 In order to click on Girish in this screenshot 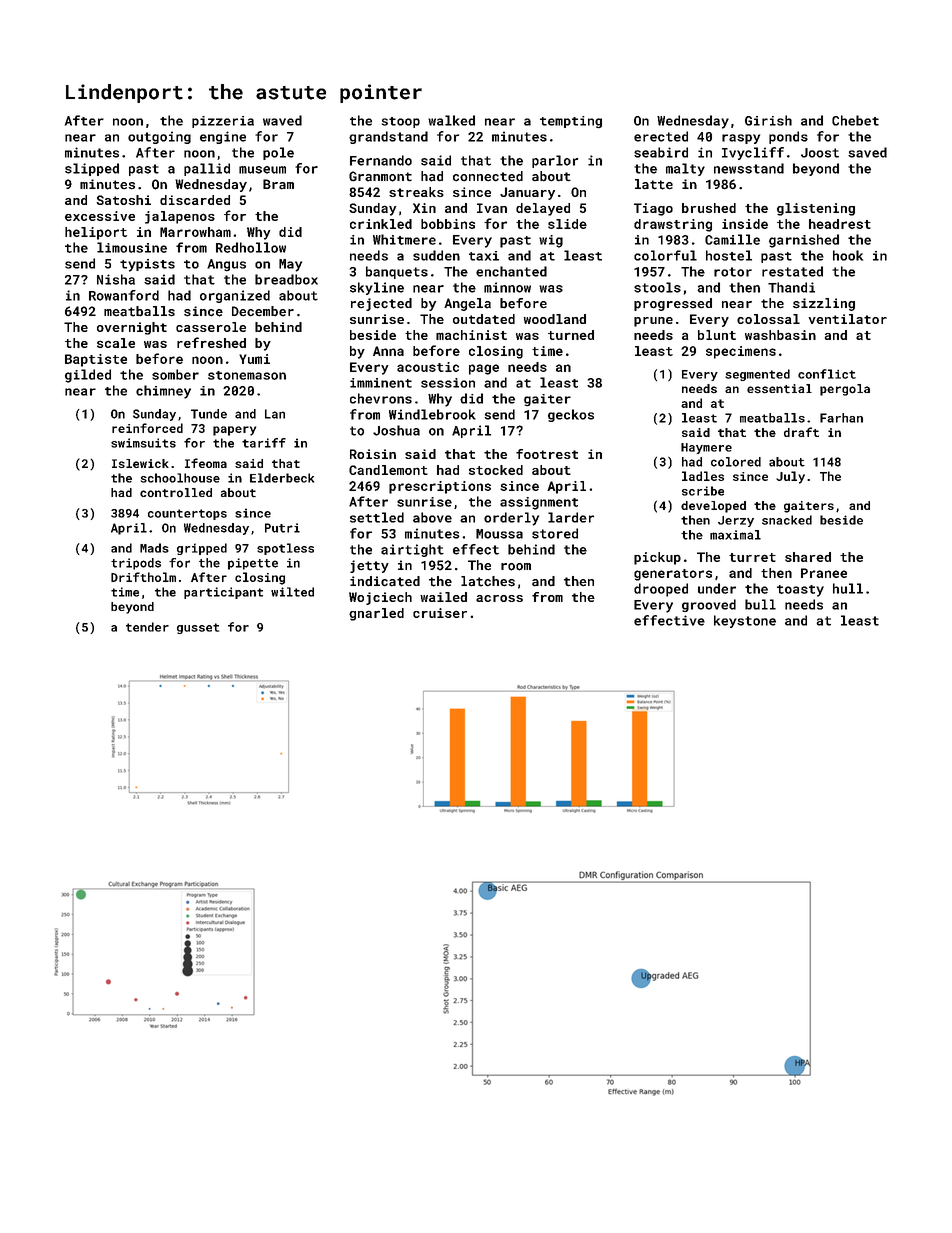, I will do `click(768, 120)`.
